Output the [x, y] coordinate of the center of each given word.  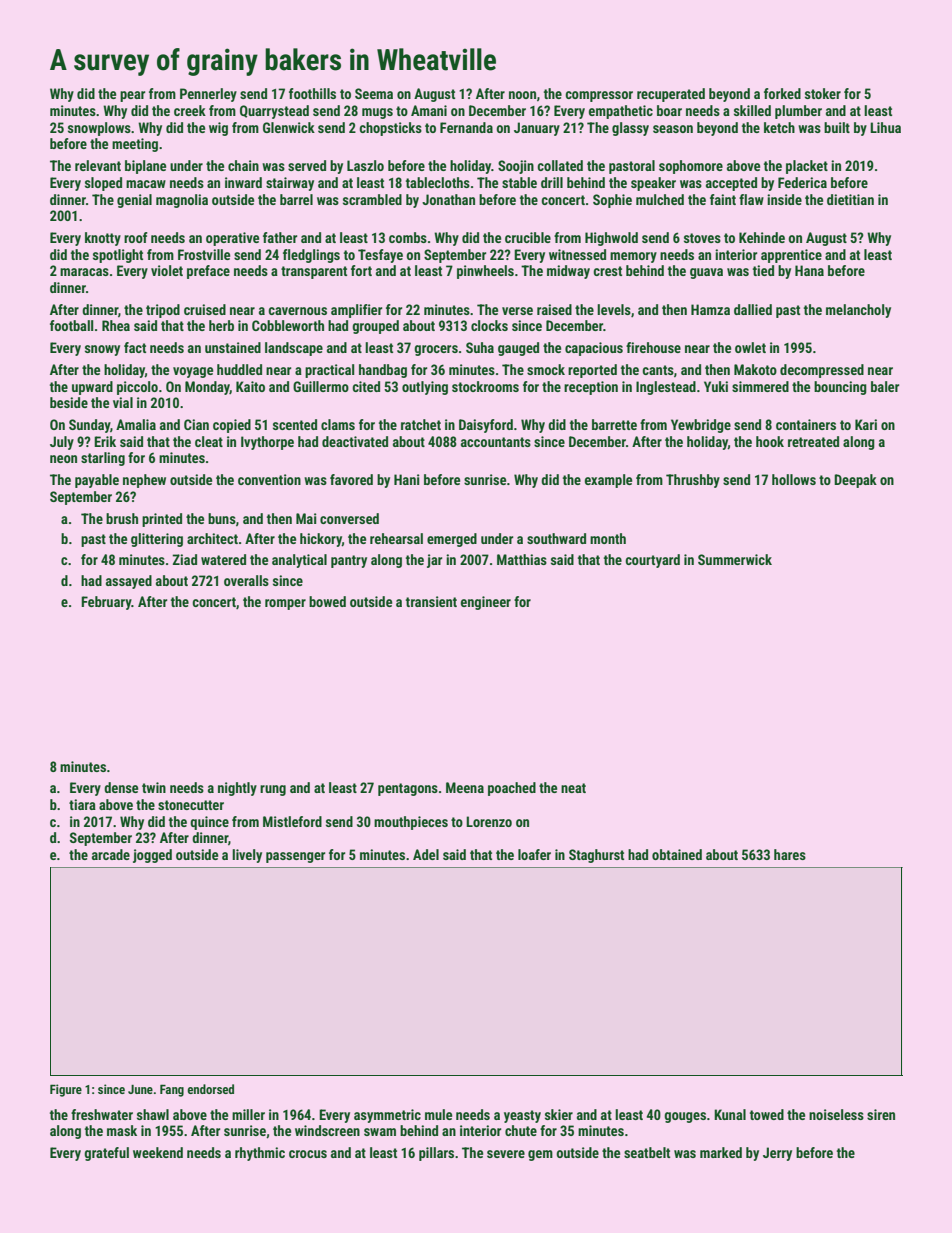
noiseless [836, 1114]
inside [784, 199]
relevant [98, 165]
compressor [599, 96]
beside [69, 402]
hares [790, 854]
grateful [106, 1154]
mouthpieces [411, 823]
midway [568, 272]
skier [559, 1114]
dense [121, 787]
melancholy [858, 311]
